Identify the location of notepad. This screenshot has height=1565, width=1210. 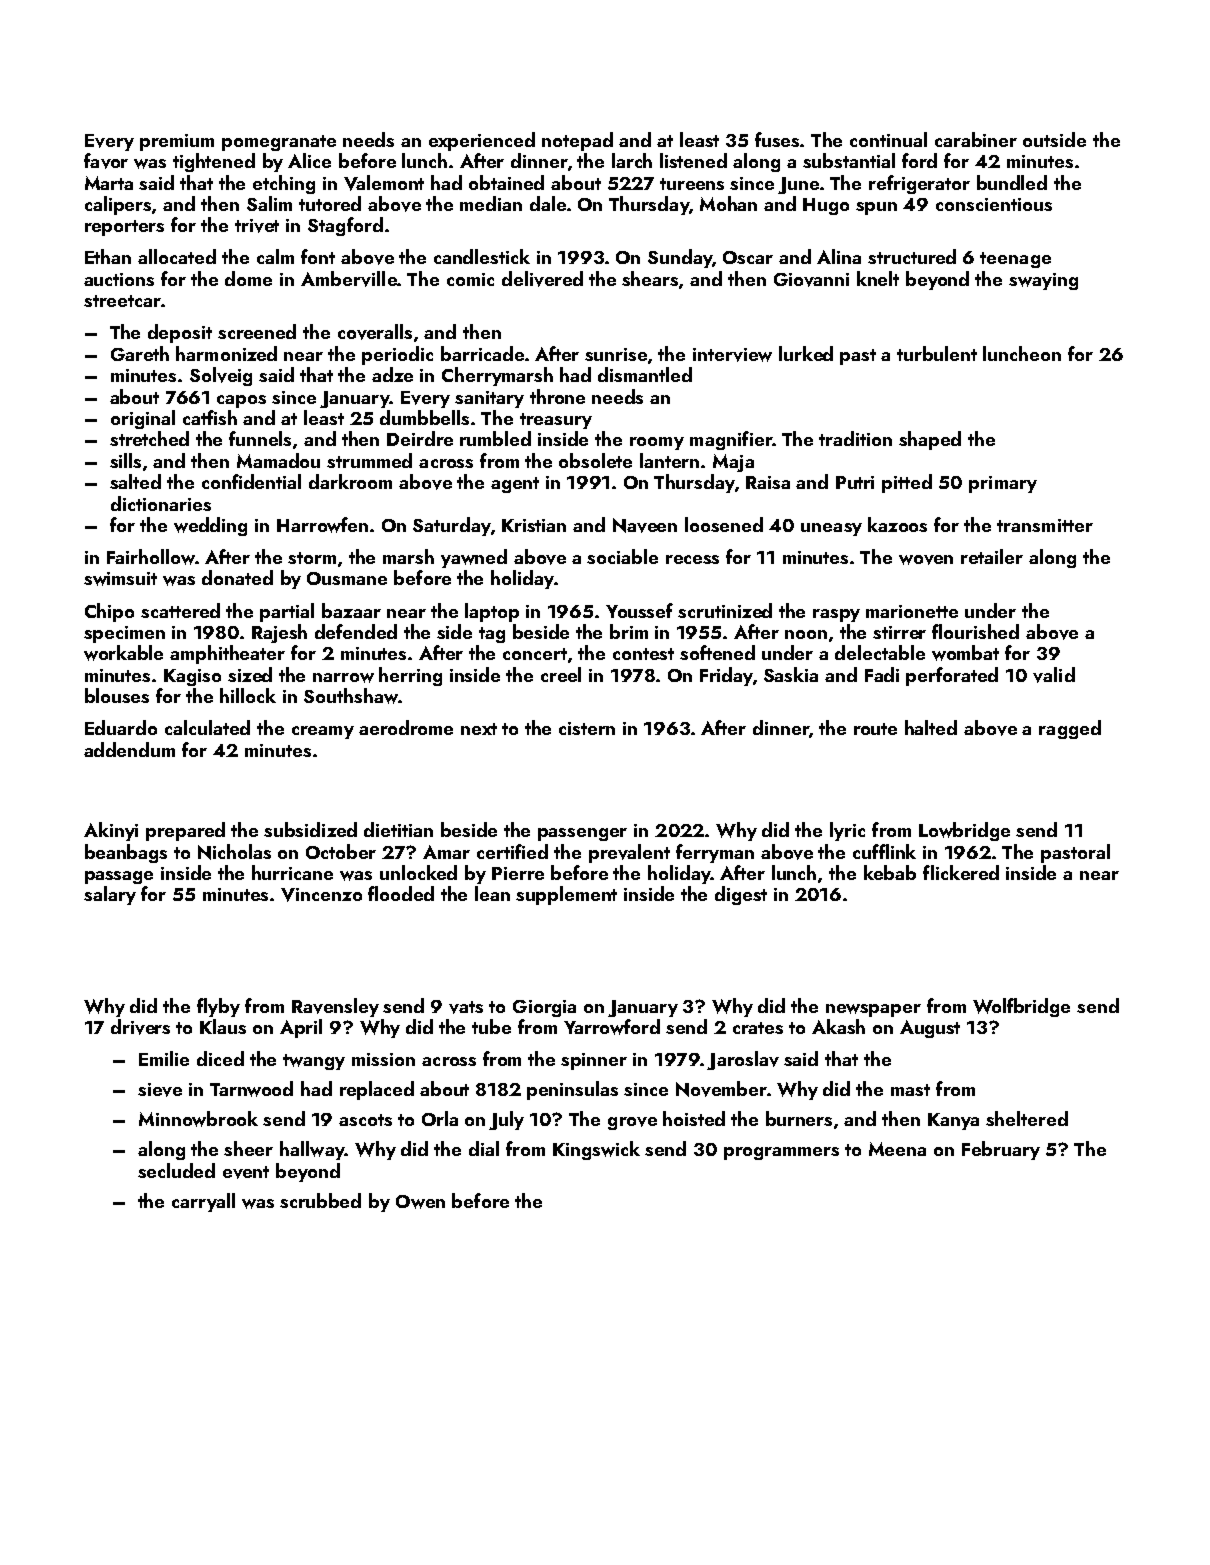
(577, 141).
